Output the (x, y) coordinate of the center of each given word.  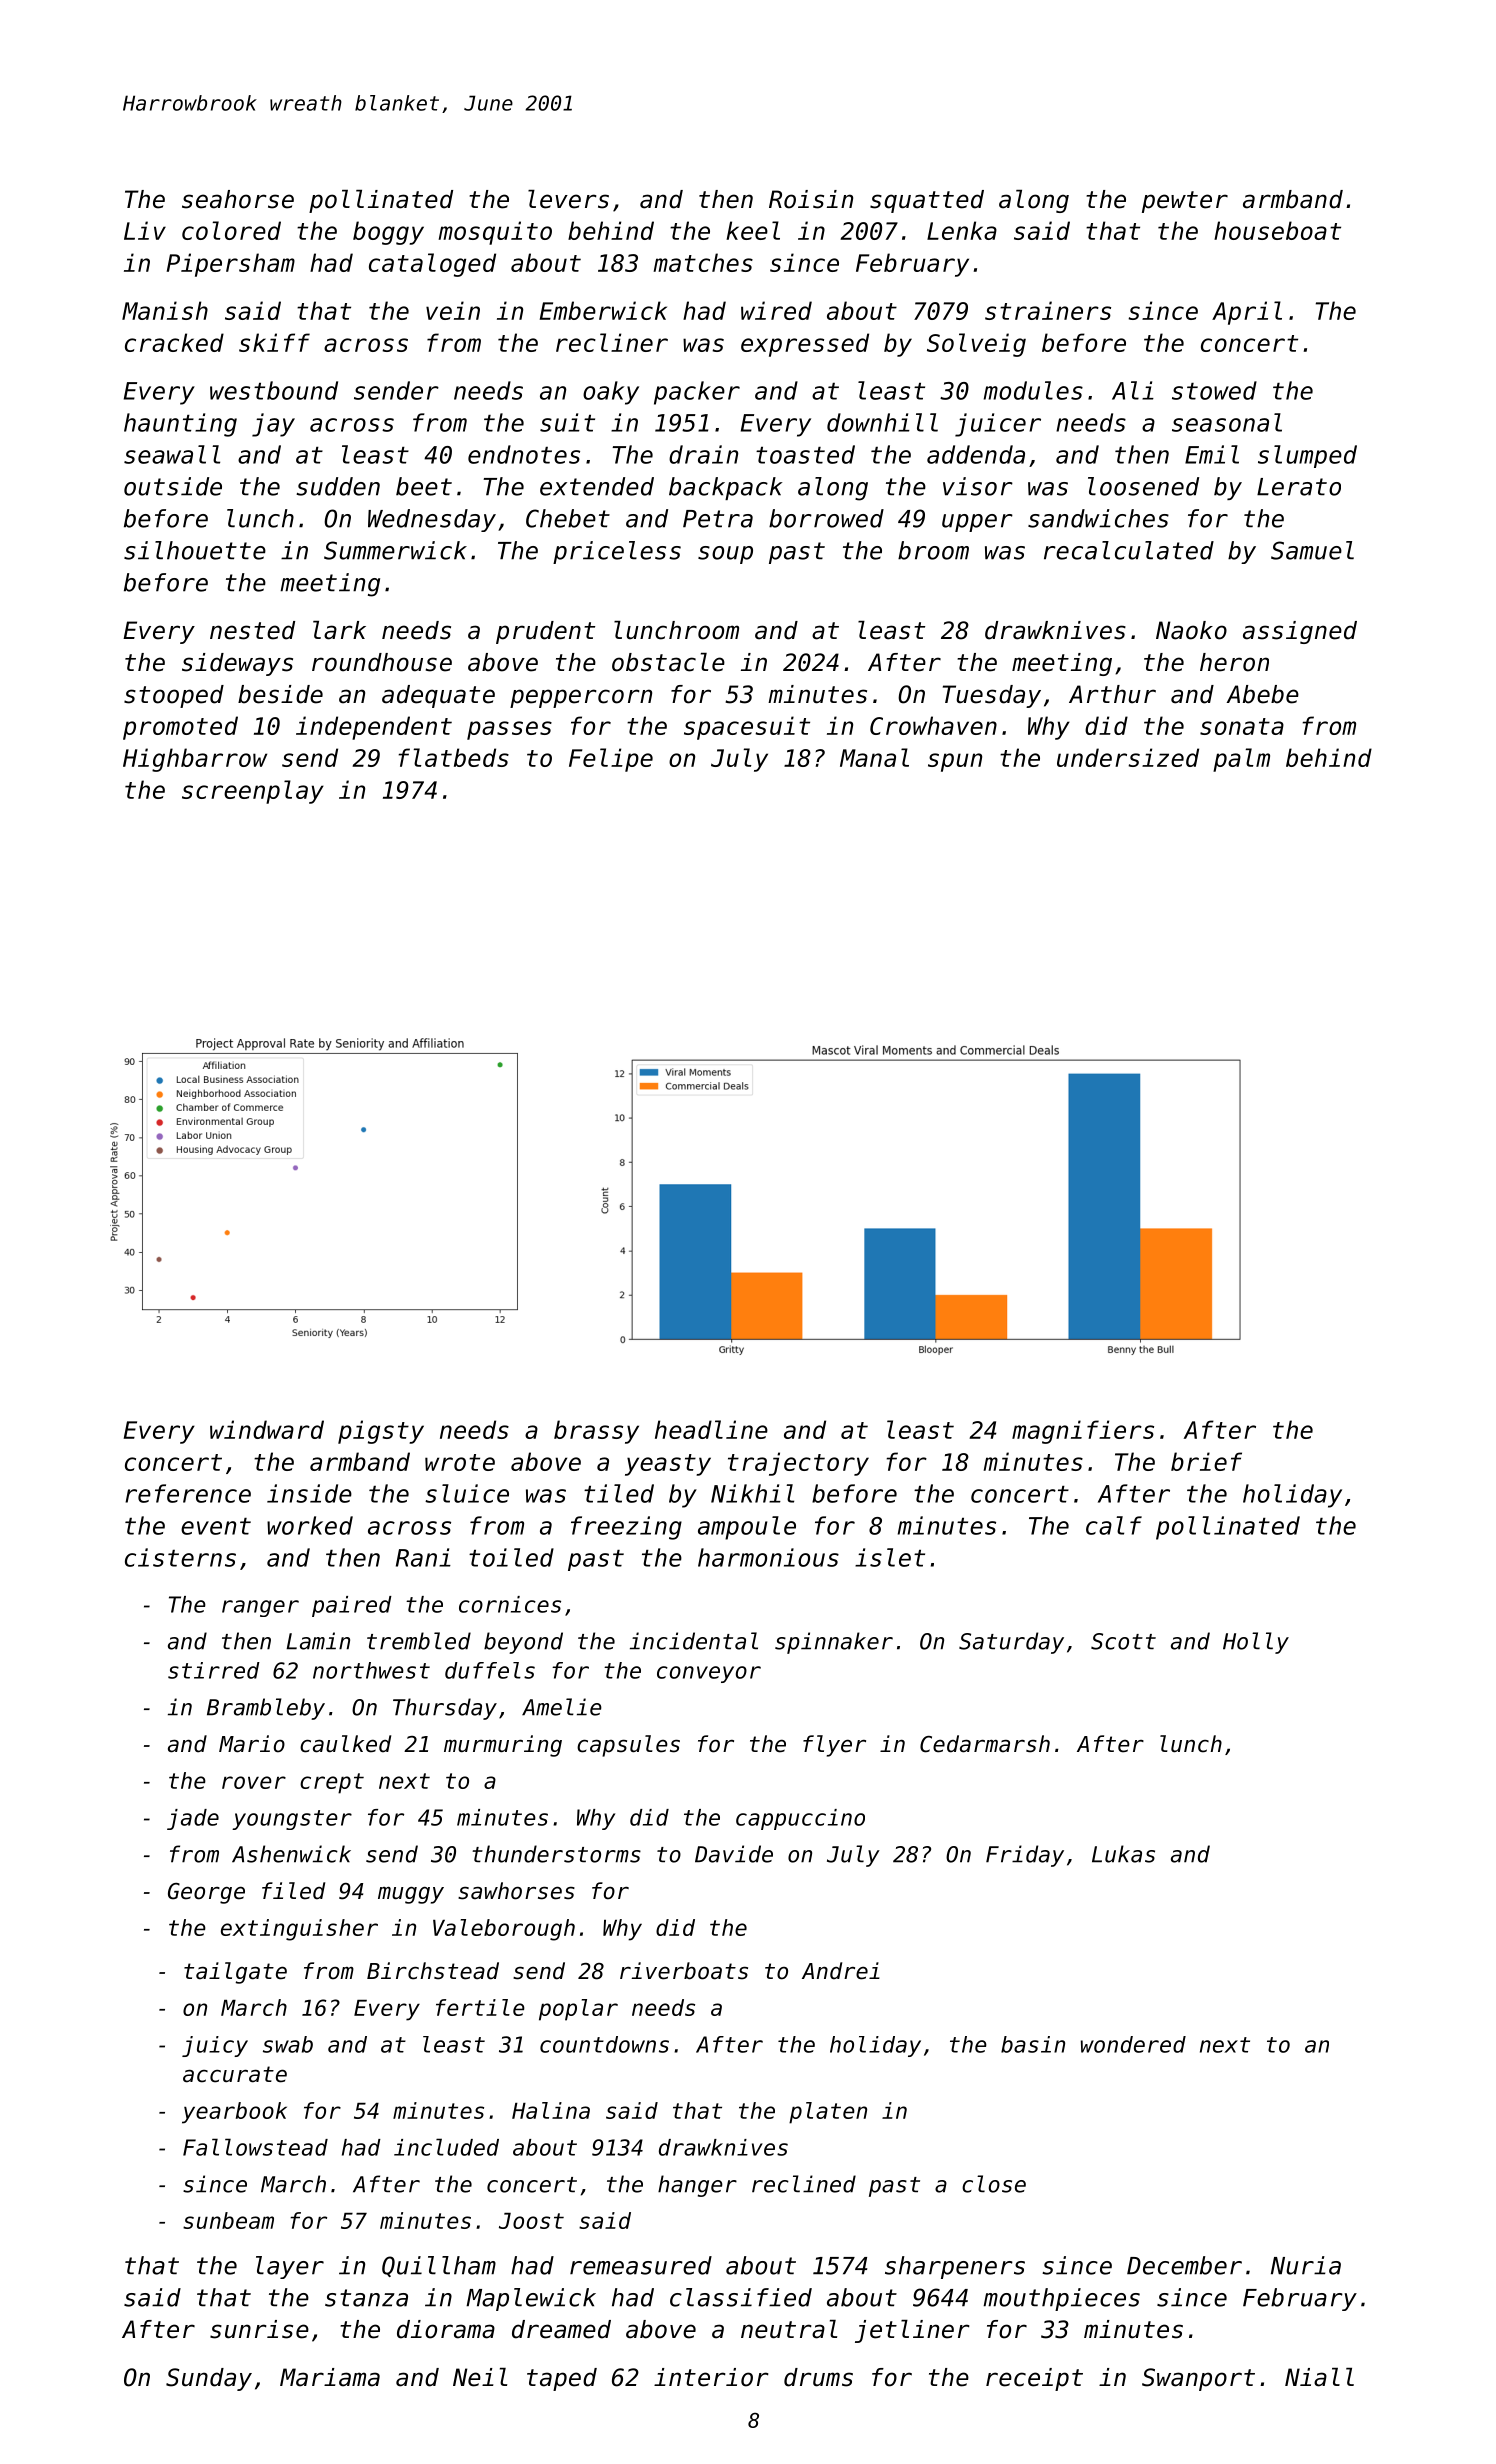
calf (1114, 1525)
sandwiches (1098, 518)
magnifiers (1083, 1432)
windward (267, 1429)
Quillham (439, 2266)
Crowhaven (933, 725)
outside (173, 486)
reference (188, 1493)
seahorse (238, 199)
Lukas (1123, 1854)
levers (568, 199)
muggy (411, 1895)
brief (1206, 1461)
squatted (927, 201)
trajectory (798, 1464)
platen (828, 2113)
